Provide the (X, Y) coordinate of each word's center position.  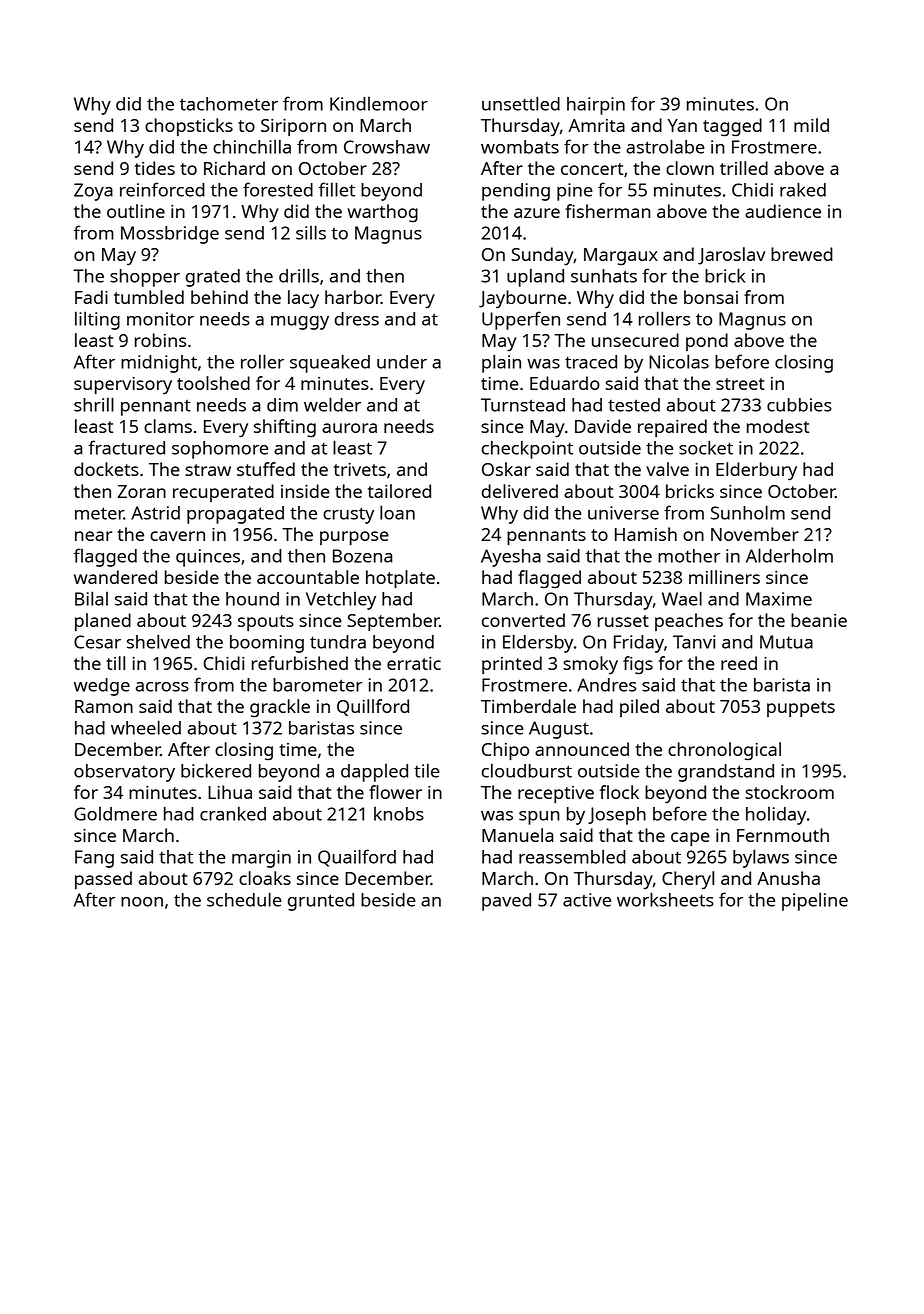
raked (803, 189)
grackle (280, 708)
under (402, 362)
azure (537, 213)
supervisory (123, 386)
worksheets (665, 899)
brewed (802, 254)
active (587, 900)
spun (539, 818)
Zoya (93, 192)
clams (168, 426)
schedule (244, 899)
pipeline (815, 901)
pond (707, 342)
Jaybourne (523, 299)
